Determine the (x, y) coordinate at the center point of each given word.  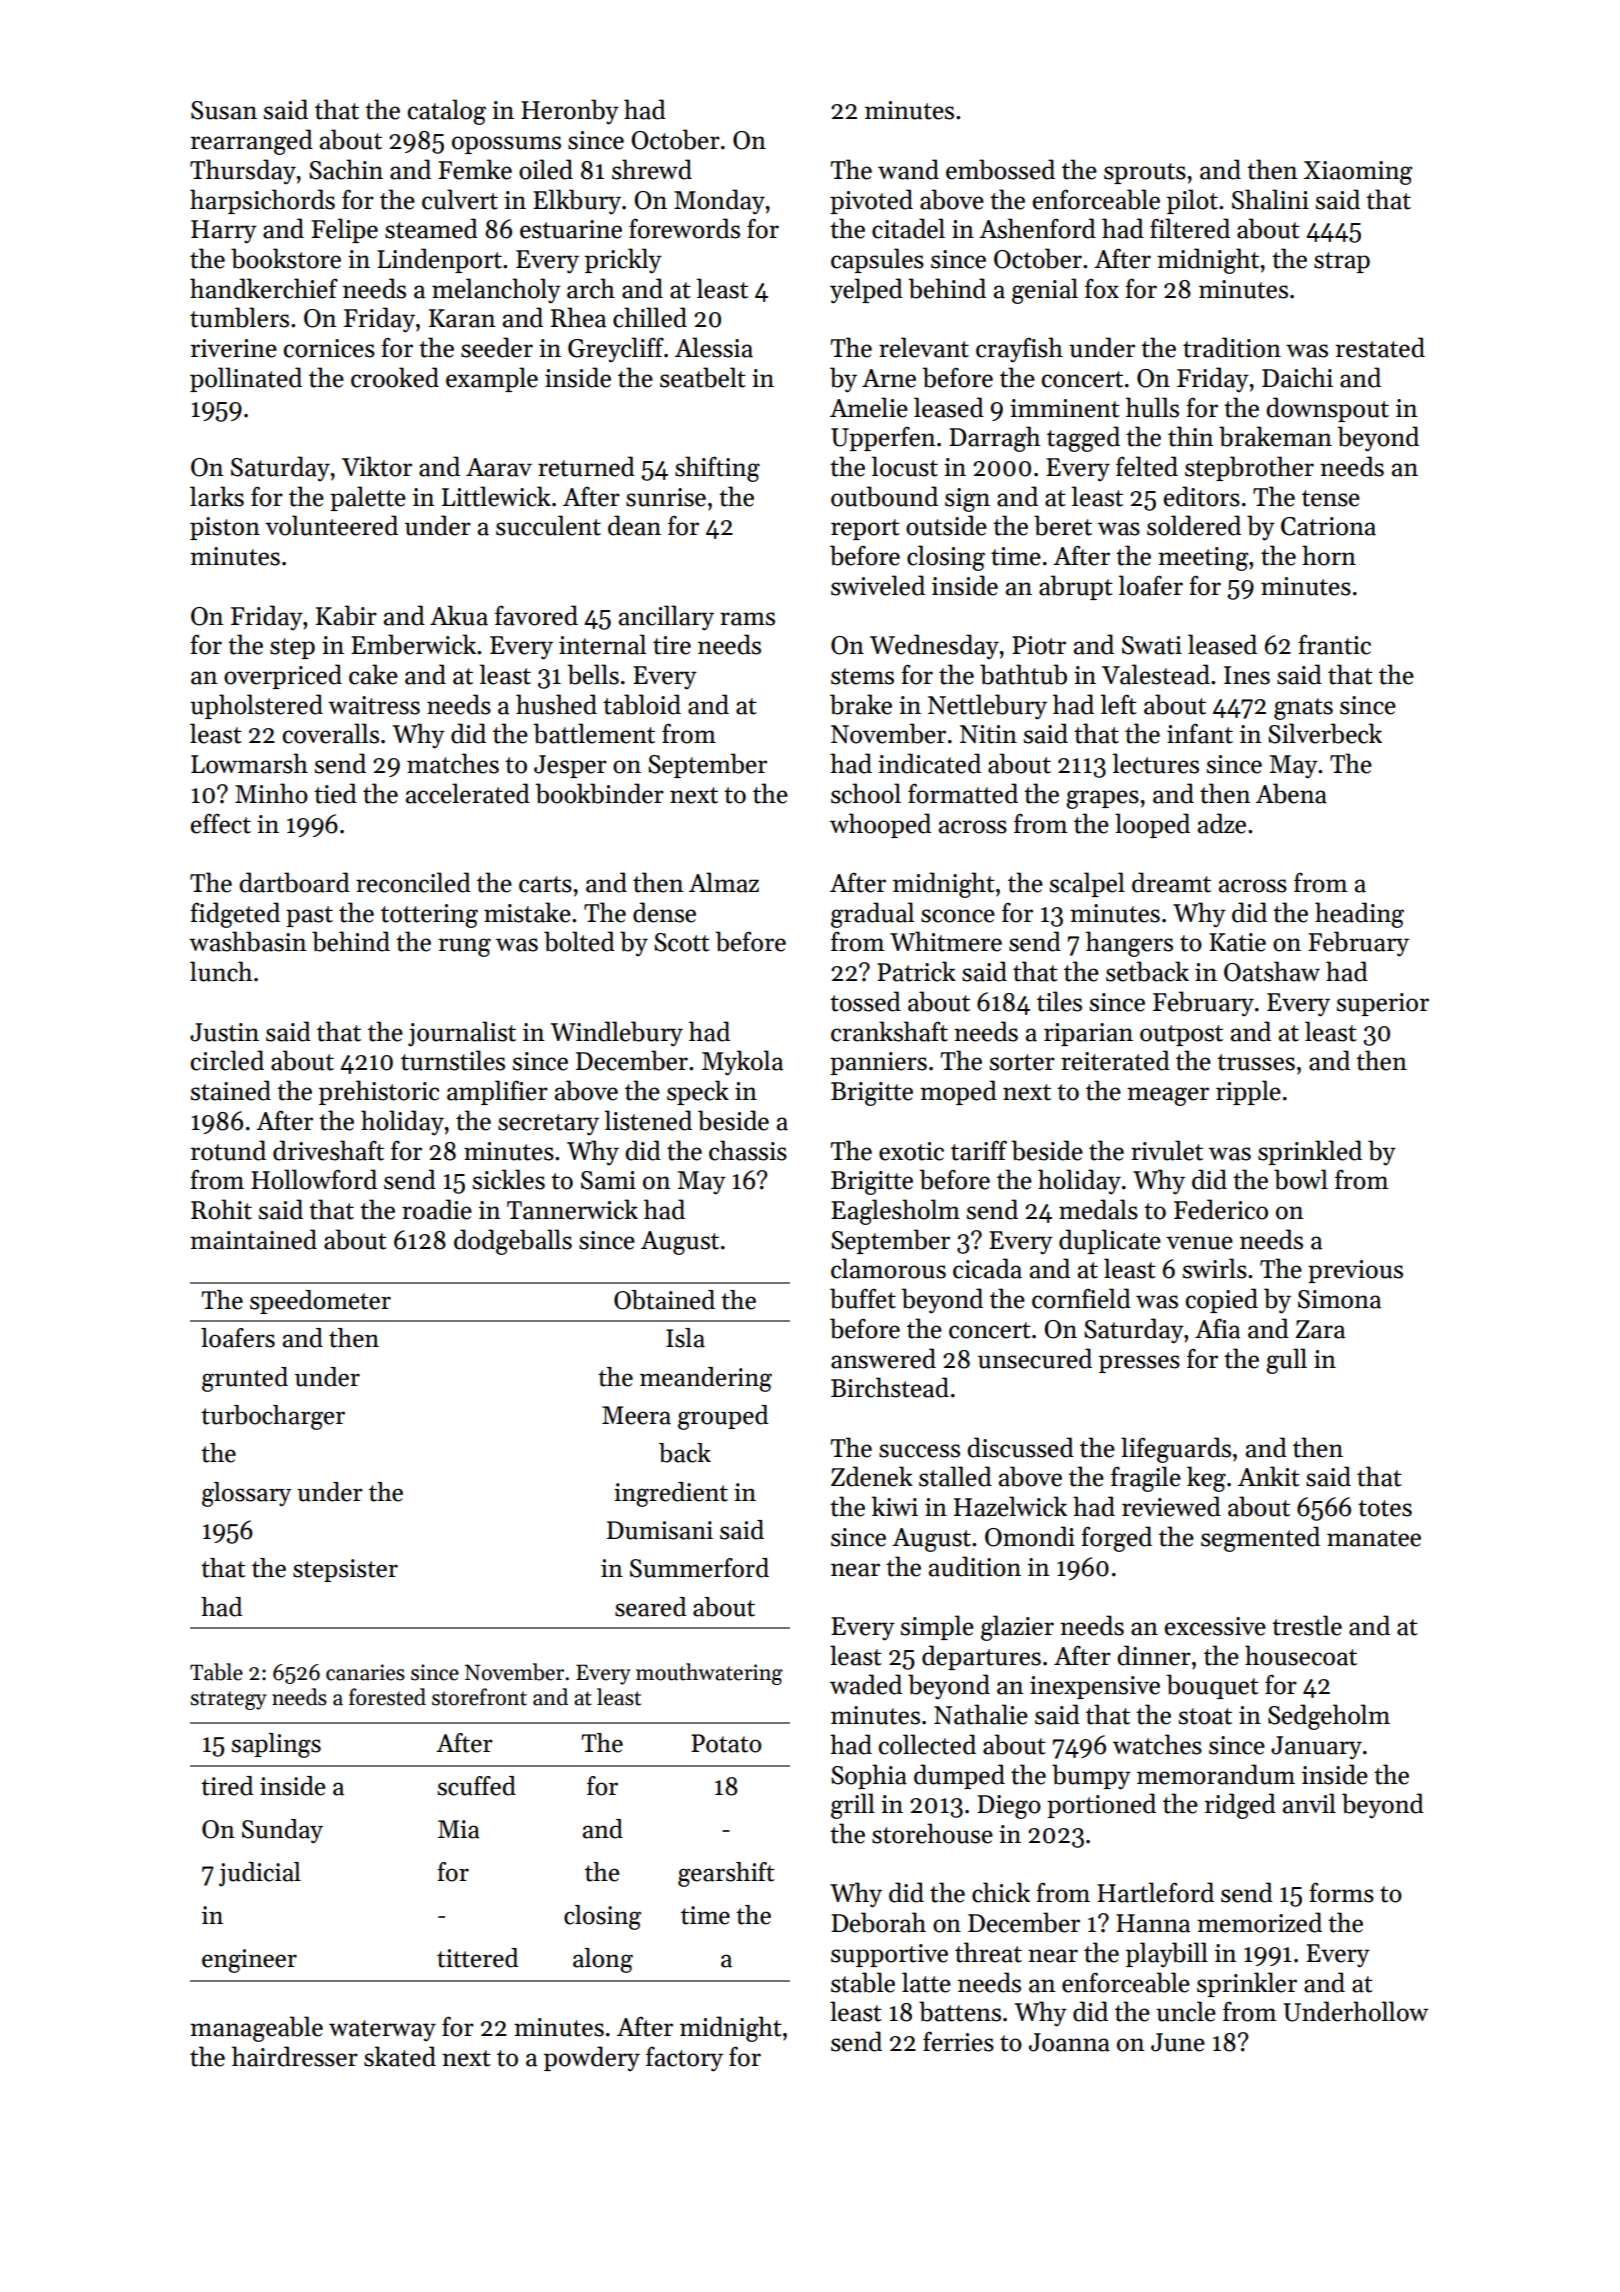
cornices (329, 348)
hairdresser (295, 2056)
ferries (958, 2041)
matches (453, 763)
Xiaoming (1358, 173)
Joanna (1069, 2042)
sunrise (666, 497)
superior (1383, 1004)
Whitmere (946, 941)
